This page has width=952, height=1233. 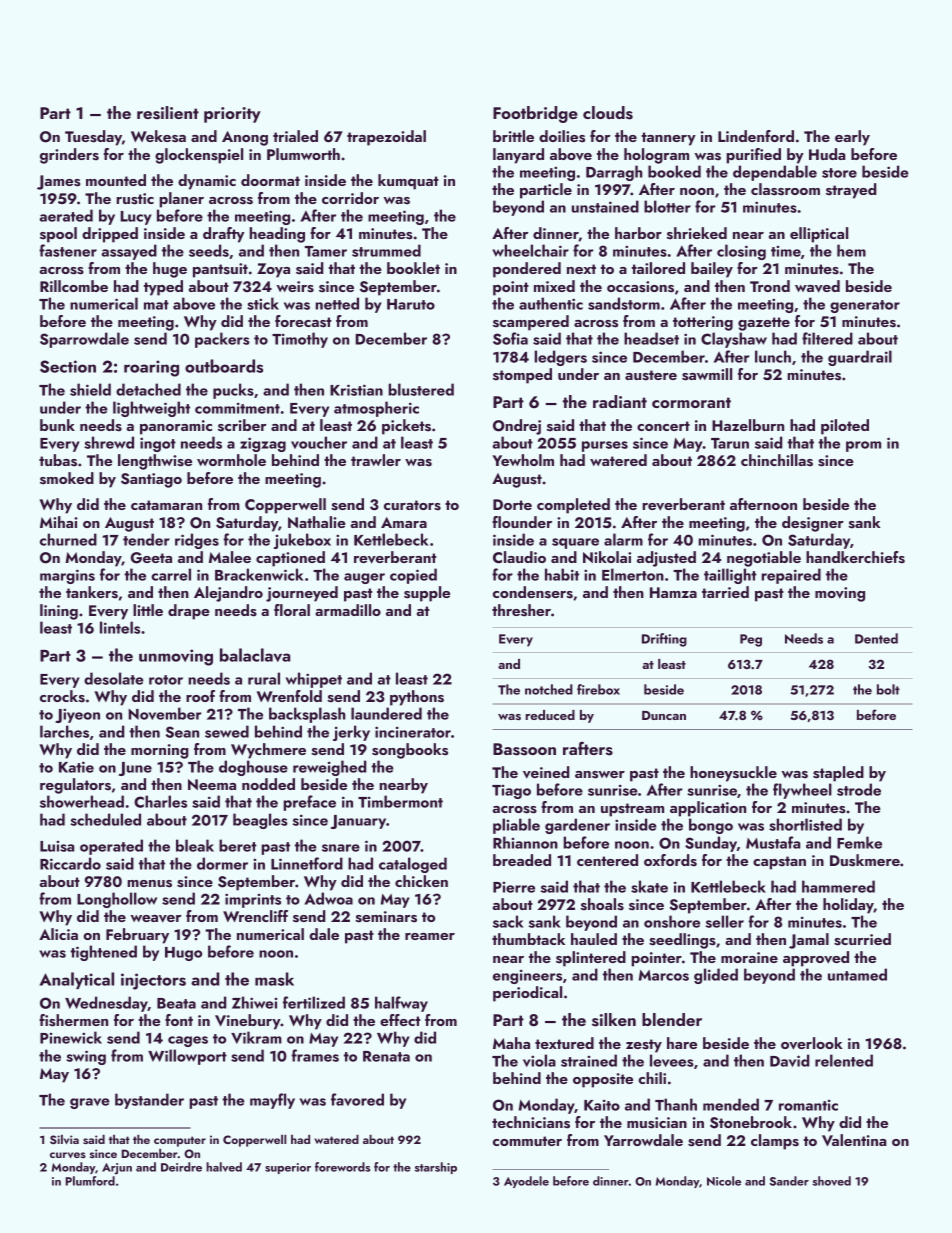 I want to click on crocks, so click(x=62, y=696).
